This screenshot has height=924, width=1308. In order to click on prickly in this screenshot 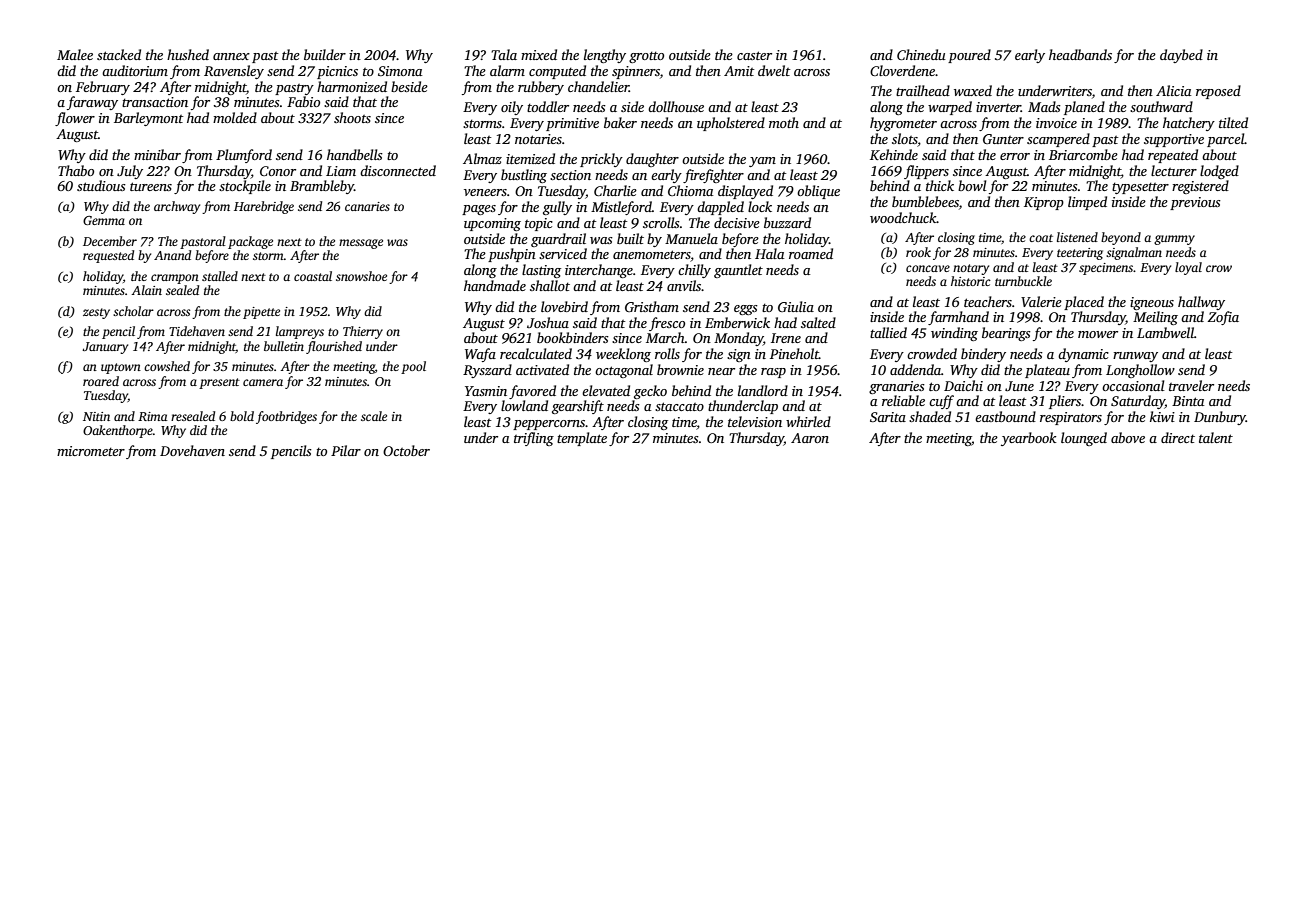, I will do `click(601, 160)`.
